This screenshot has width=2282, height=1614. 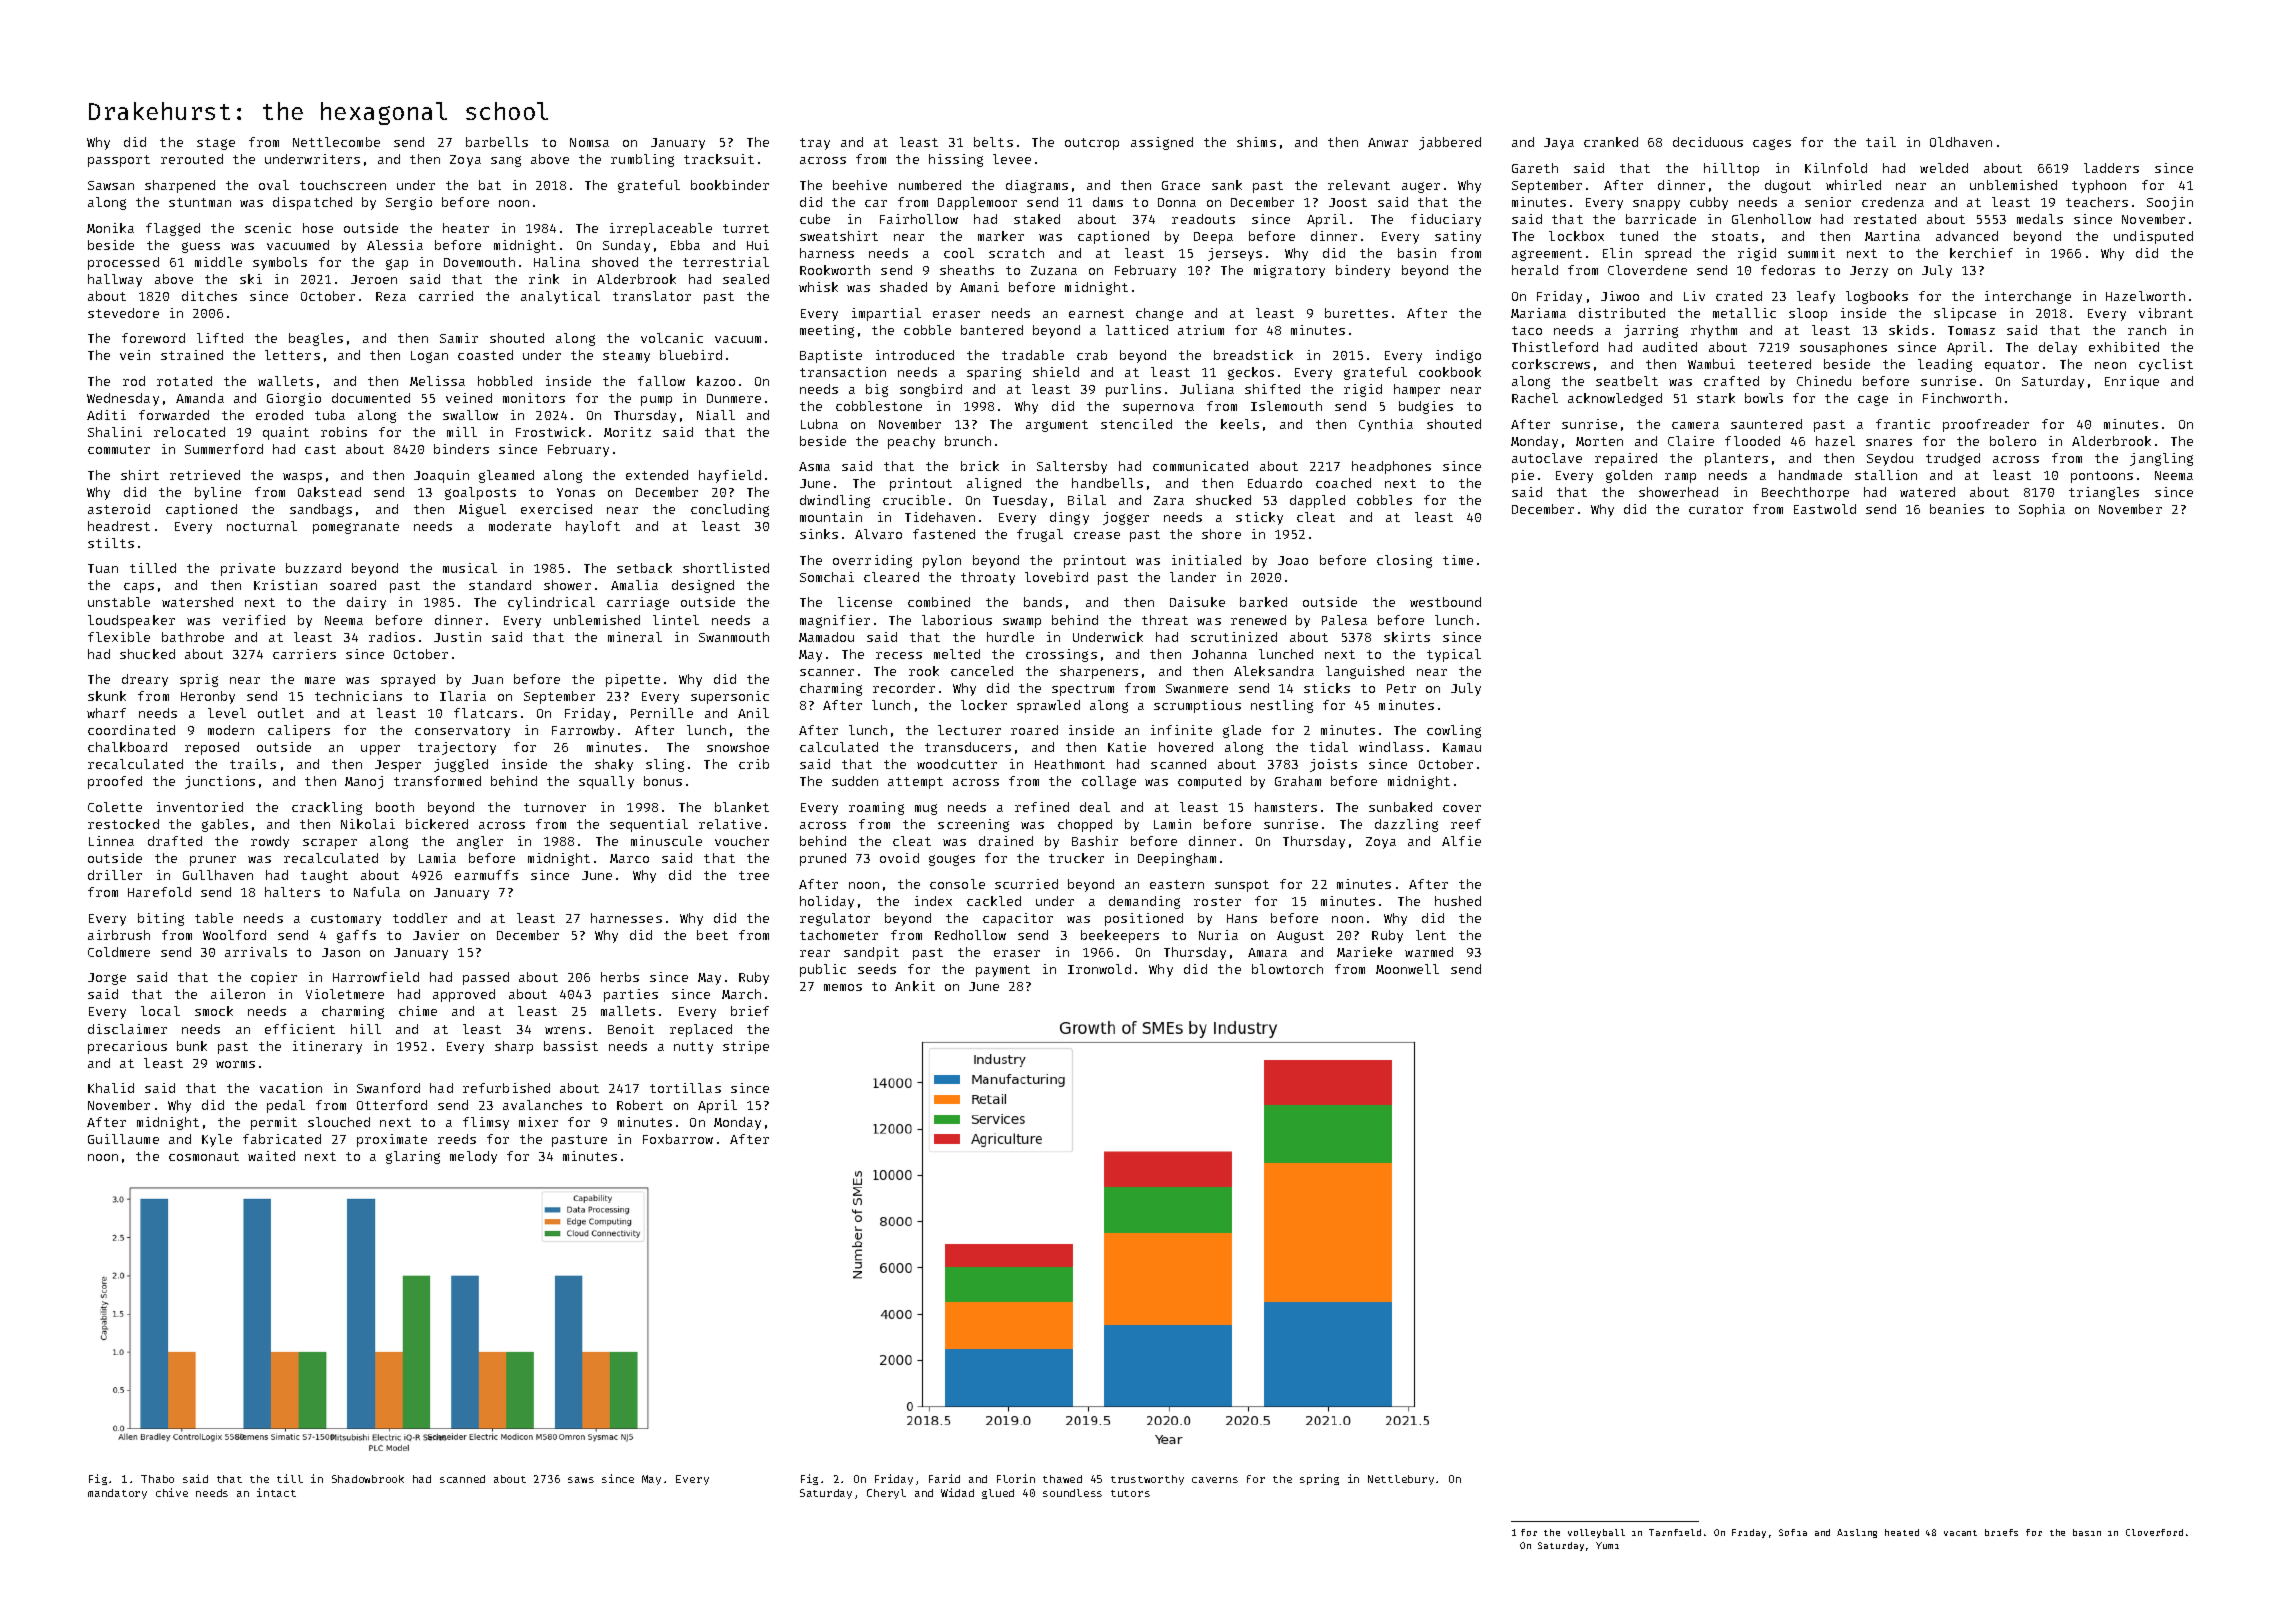 I want to click on Alessia, so click(x=395, y=245).
